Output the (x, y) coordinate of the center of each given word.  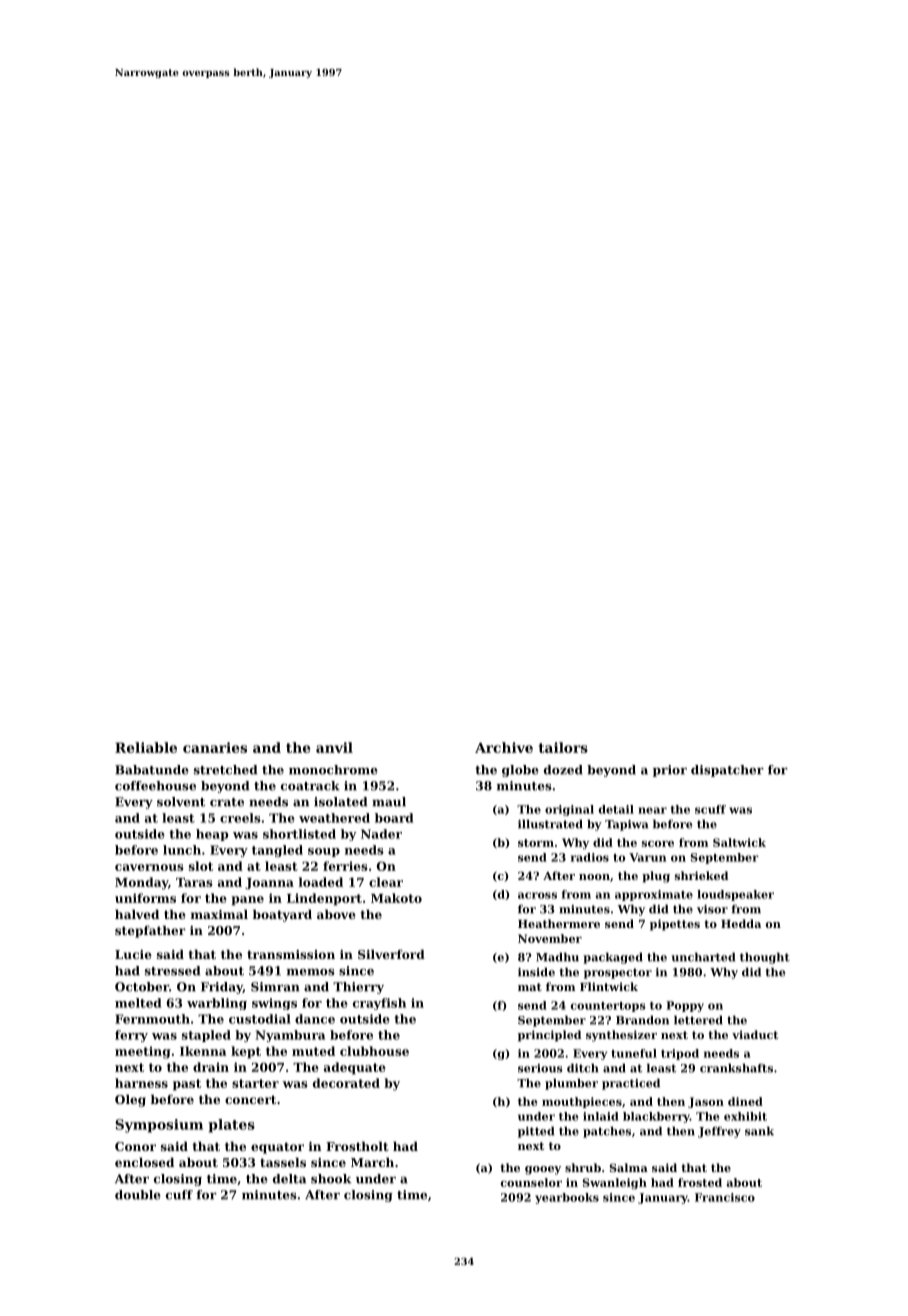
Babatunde (152, 770)
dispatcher (727, 771)
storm (536, 843)
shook (331, 1179)
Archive (504, 747)
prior (670, 771)
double (138, 1195)
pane (247, 901)
